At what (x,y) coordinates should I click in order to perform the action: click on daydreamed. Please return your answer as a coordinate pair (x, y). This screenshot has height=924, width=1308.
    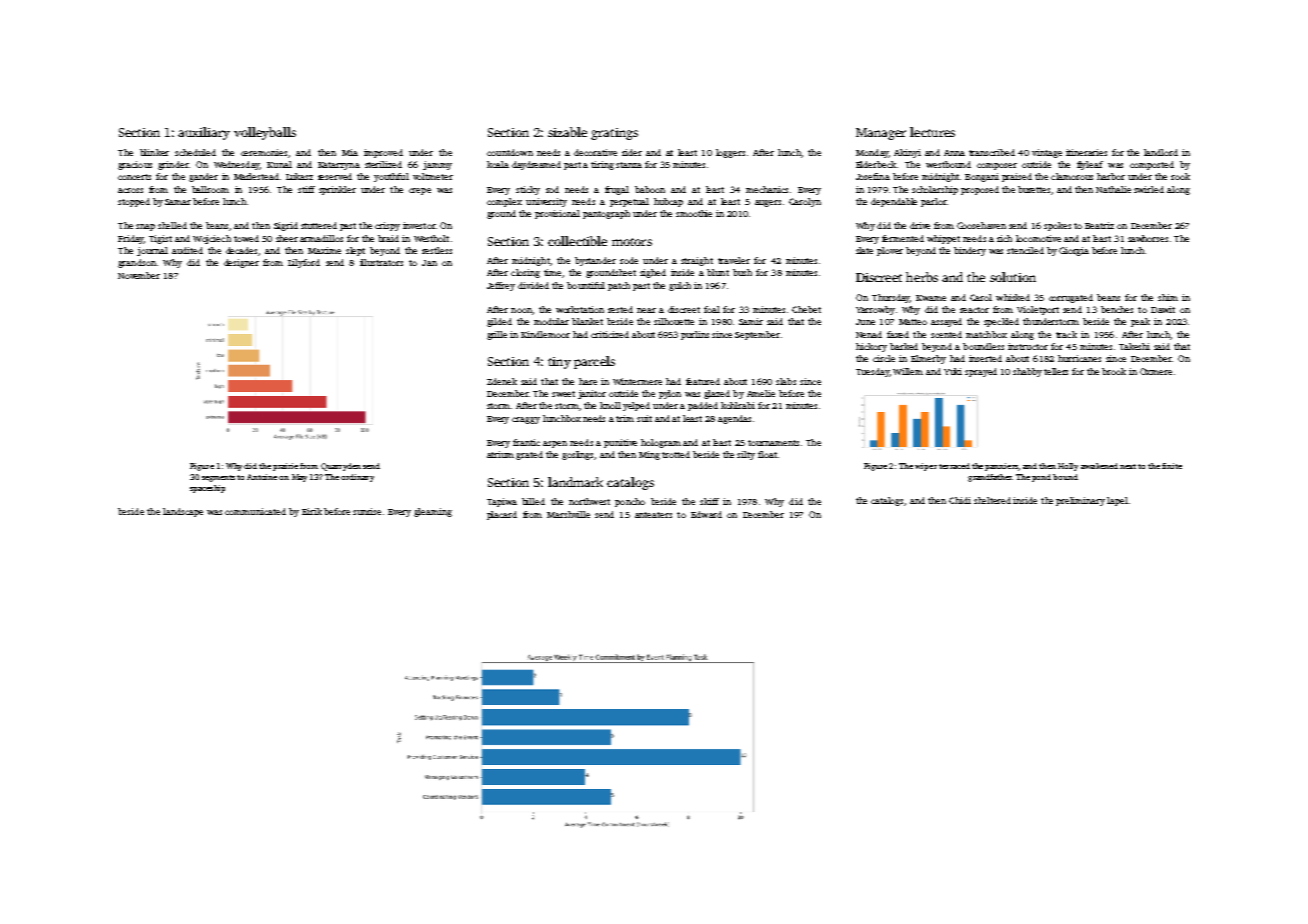
    Looking at the image, I should click on (536, 165).
